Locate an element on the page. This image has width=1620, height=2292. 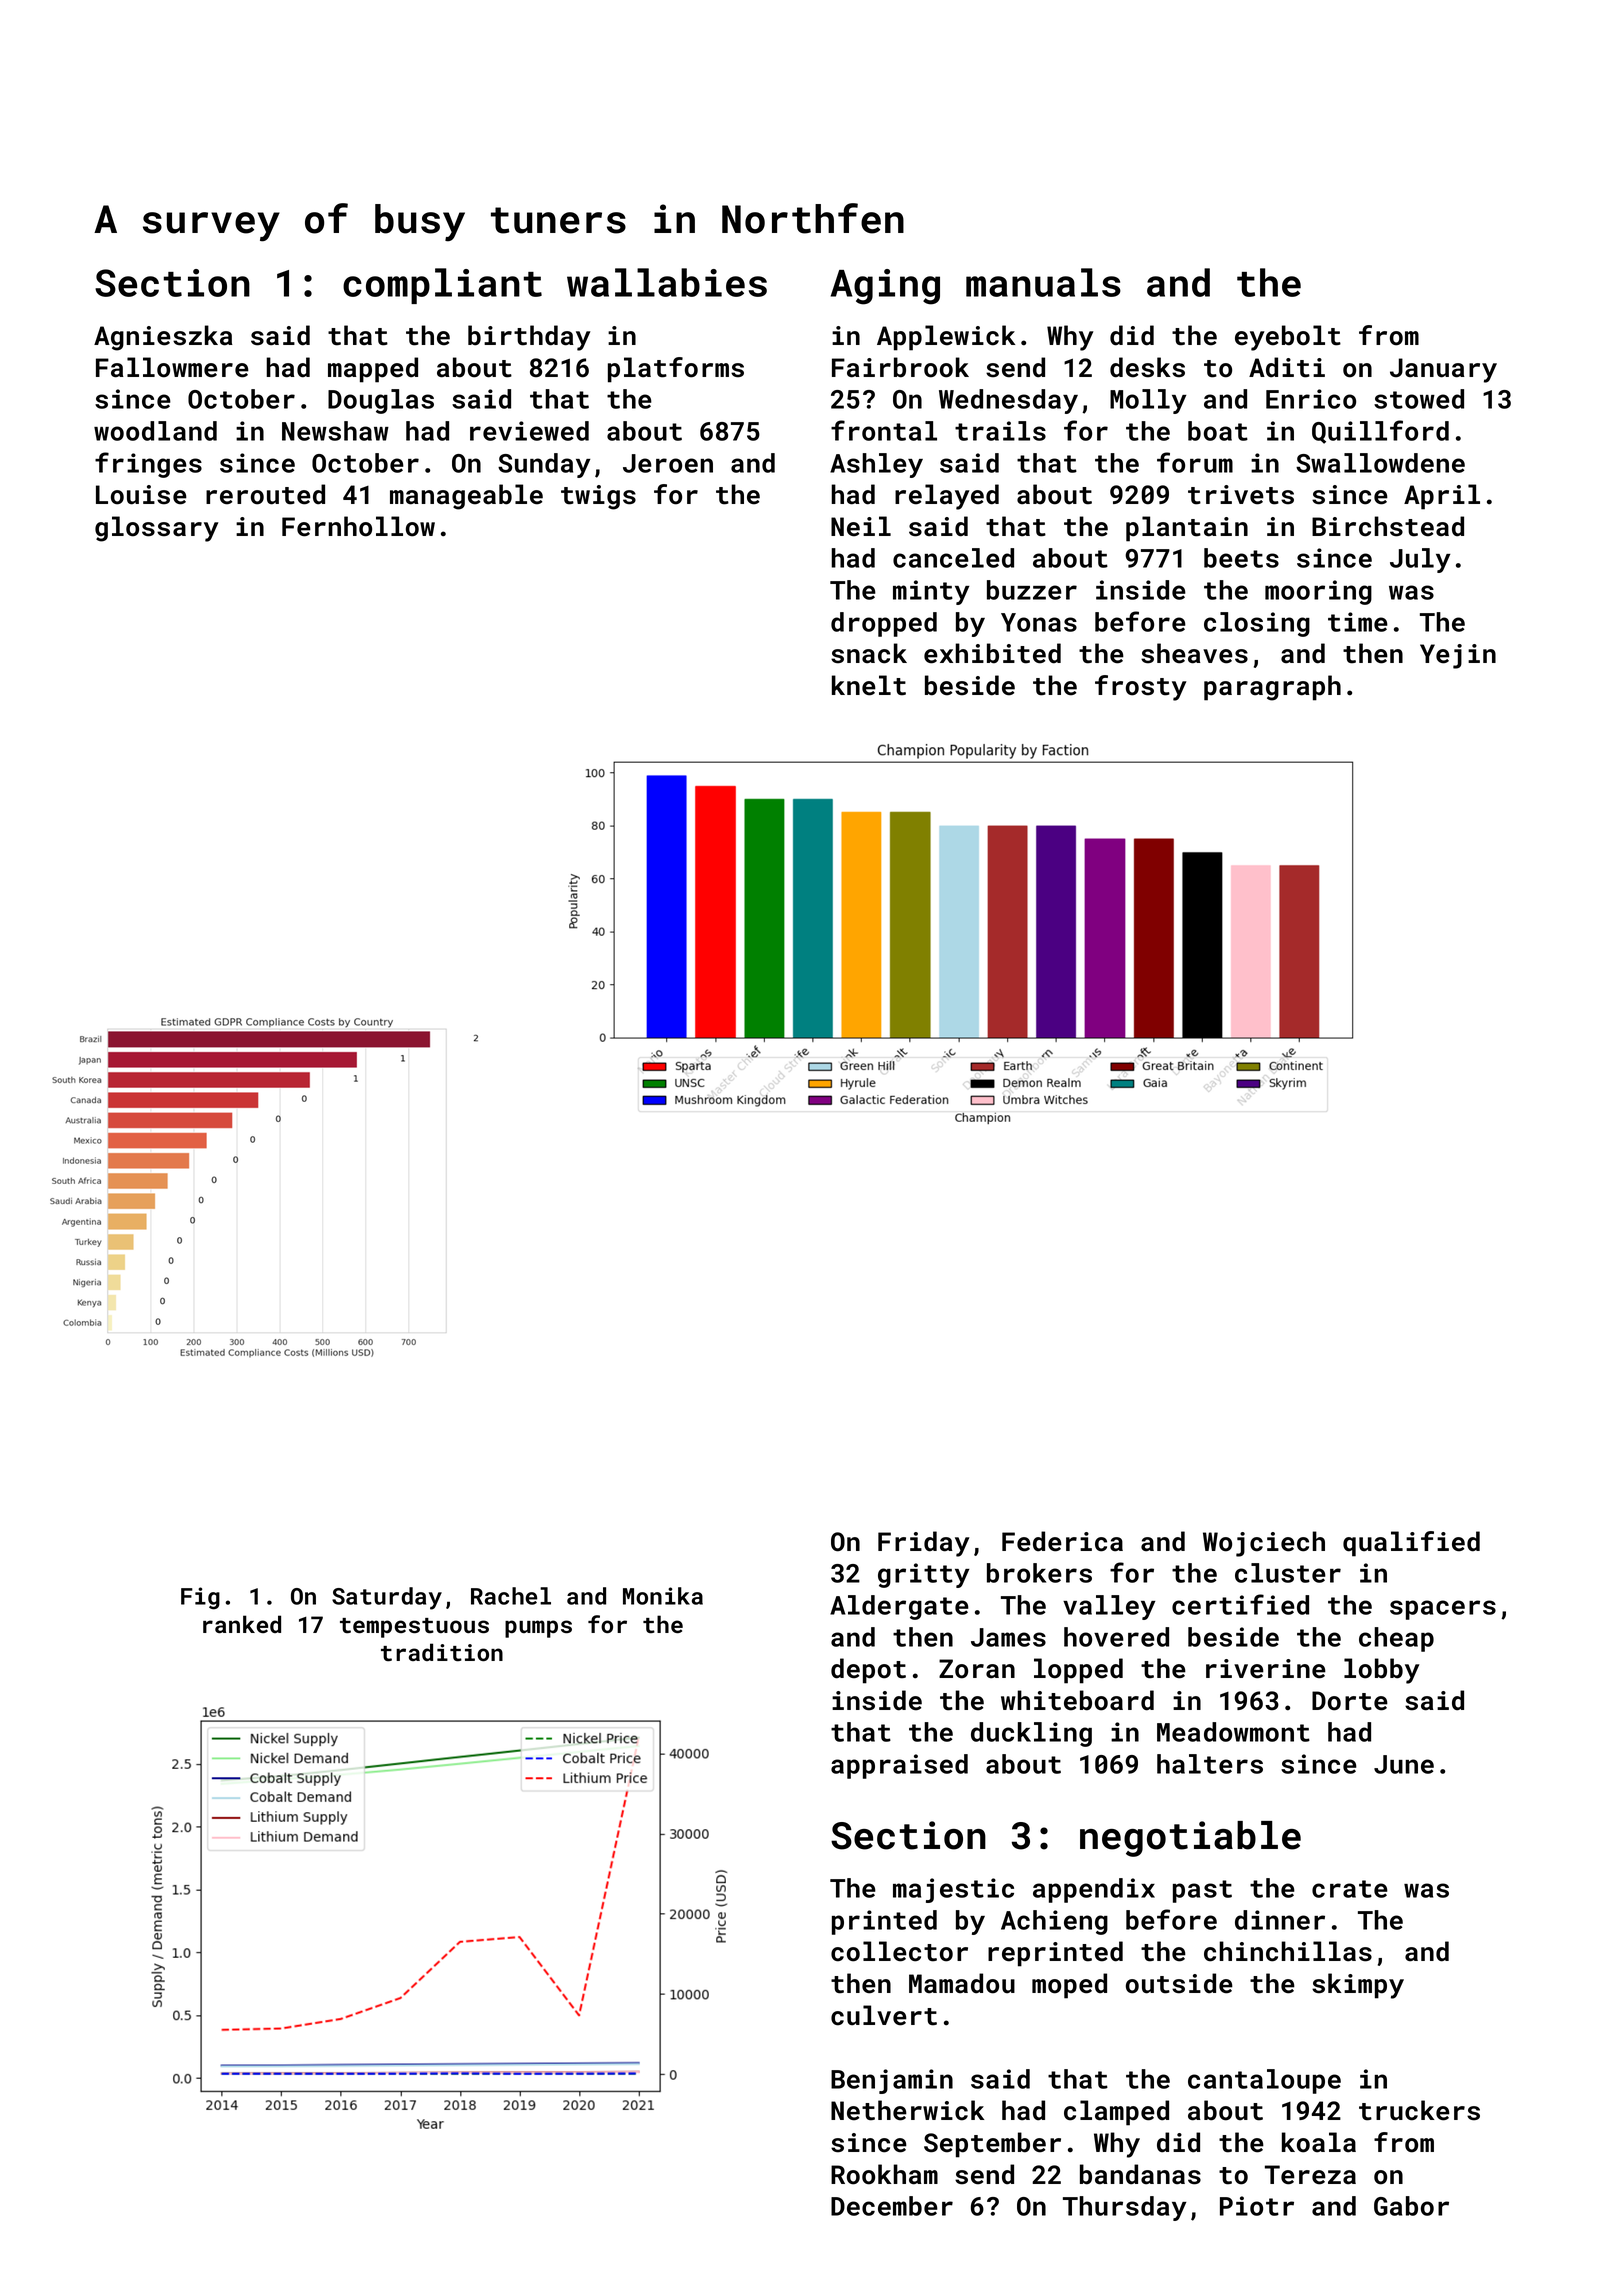
paragraph is located at coordinates (1272, 688).
